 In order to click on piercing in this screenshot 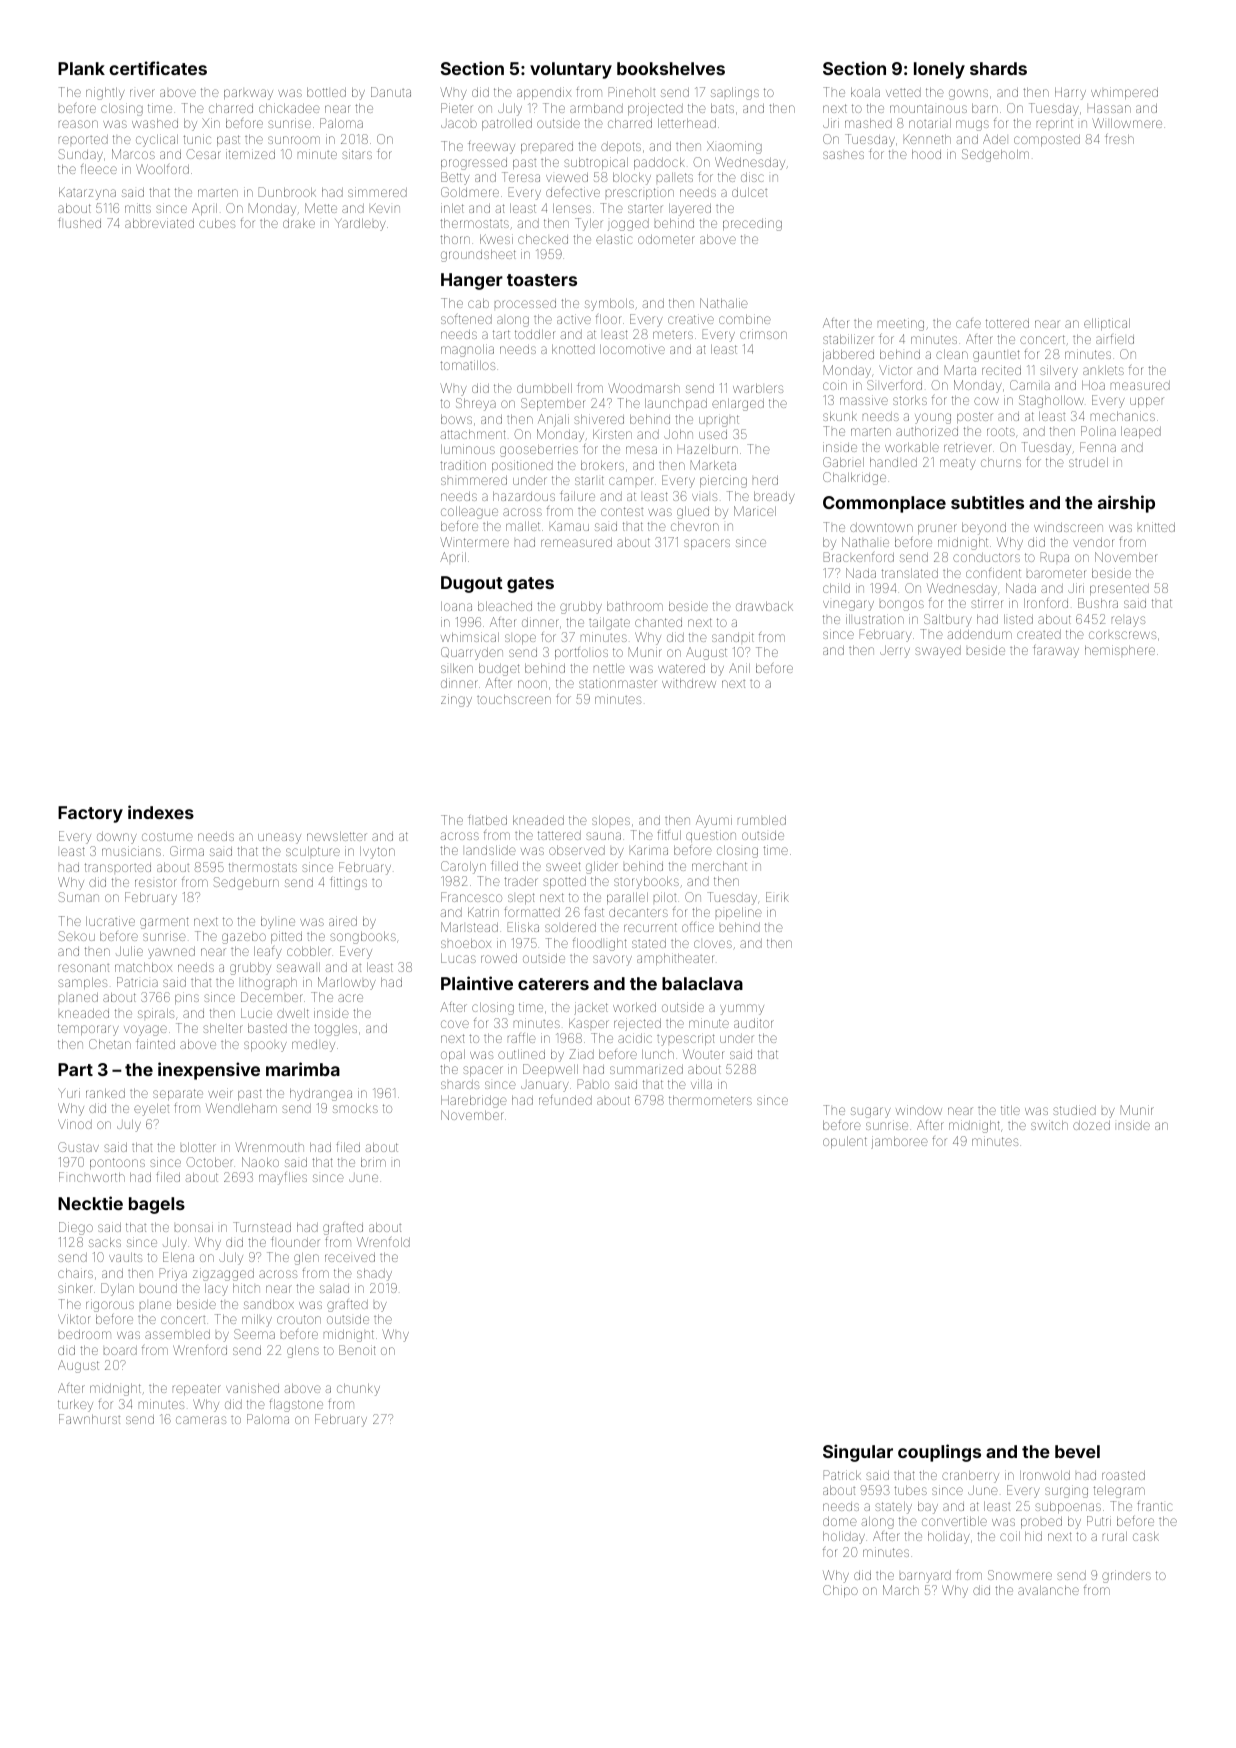, I will do `click(723, 481)`.
